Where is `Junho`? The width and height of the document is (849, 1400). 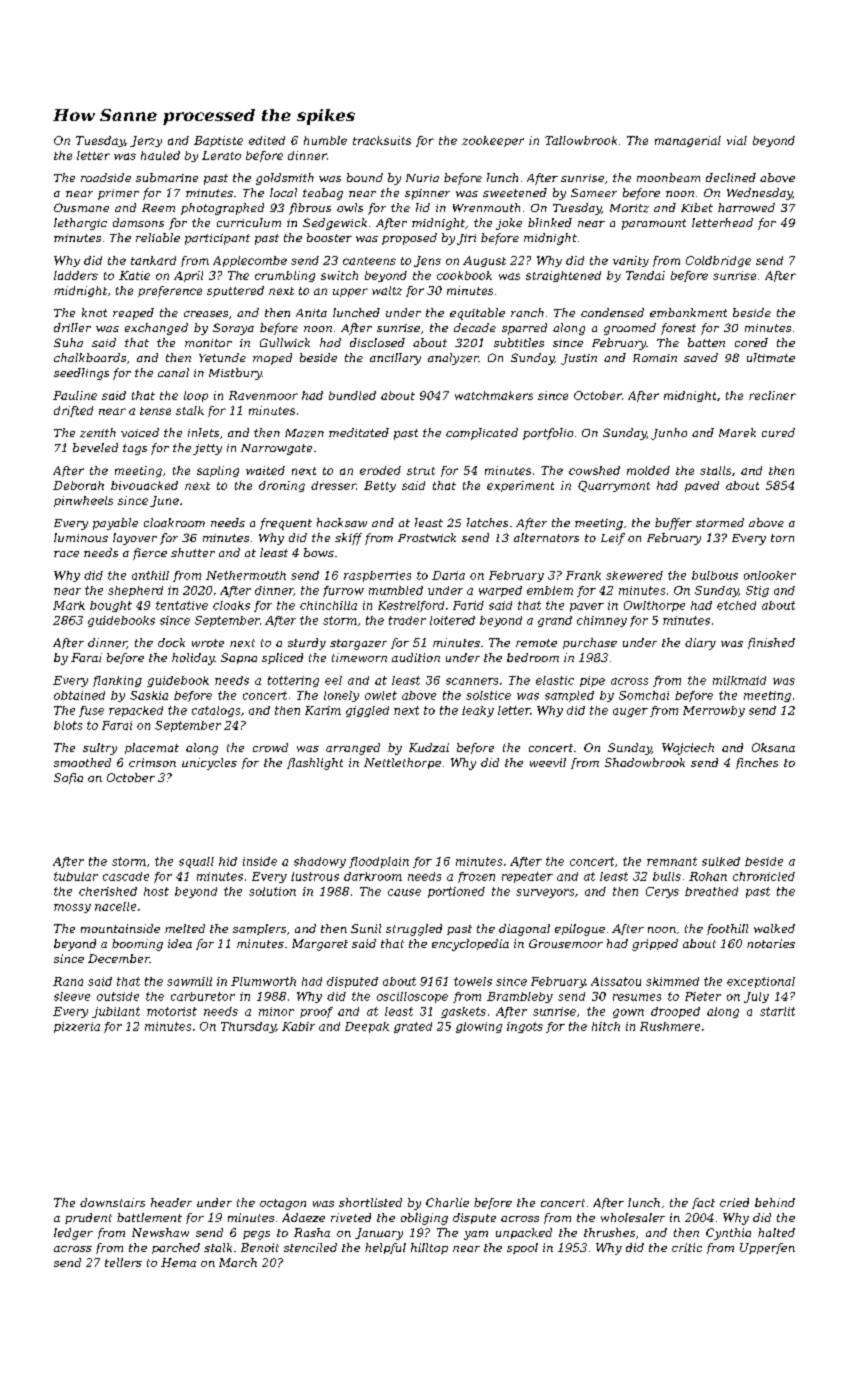
Junho is located at coordinates (669, 434).
